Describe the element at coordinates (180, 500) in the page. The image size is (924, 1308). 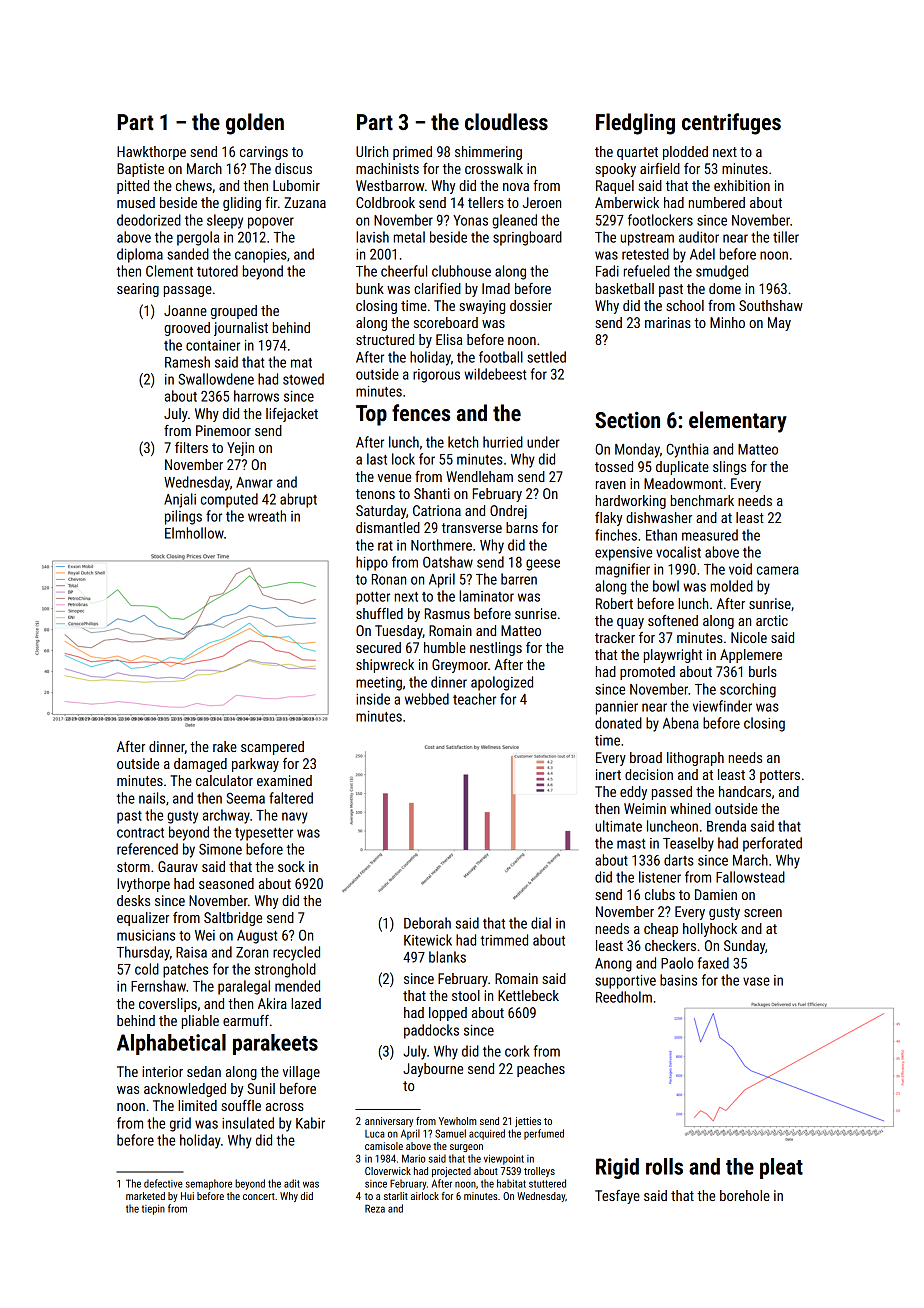
I see `Anjali` at that location.
